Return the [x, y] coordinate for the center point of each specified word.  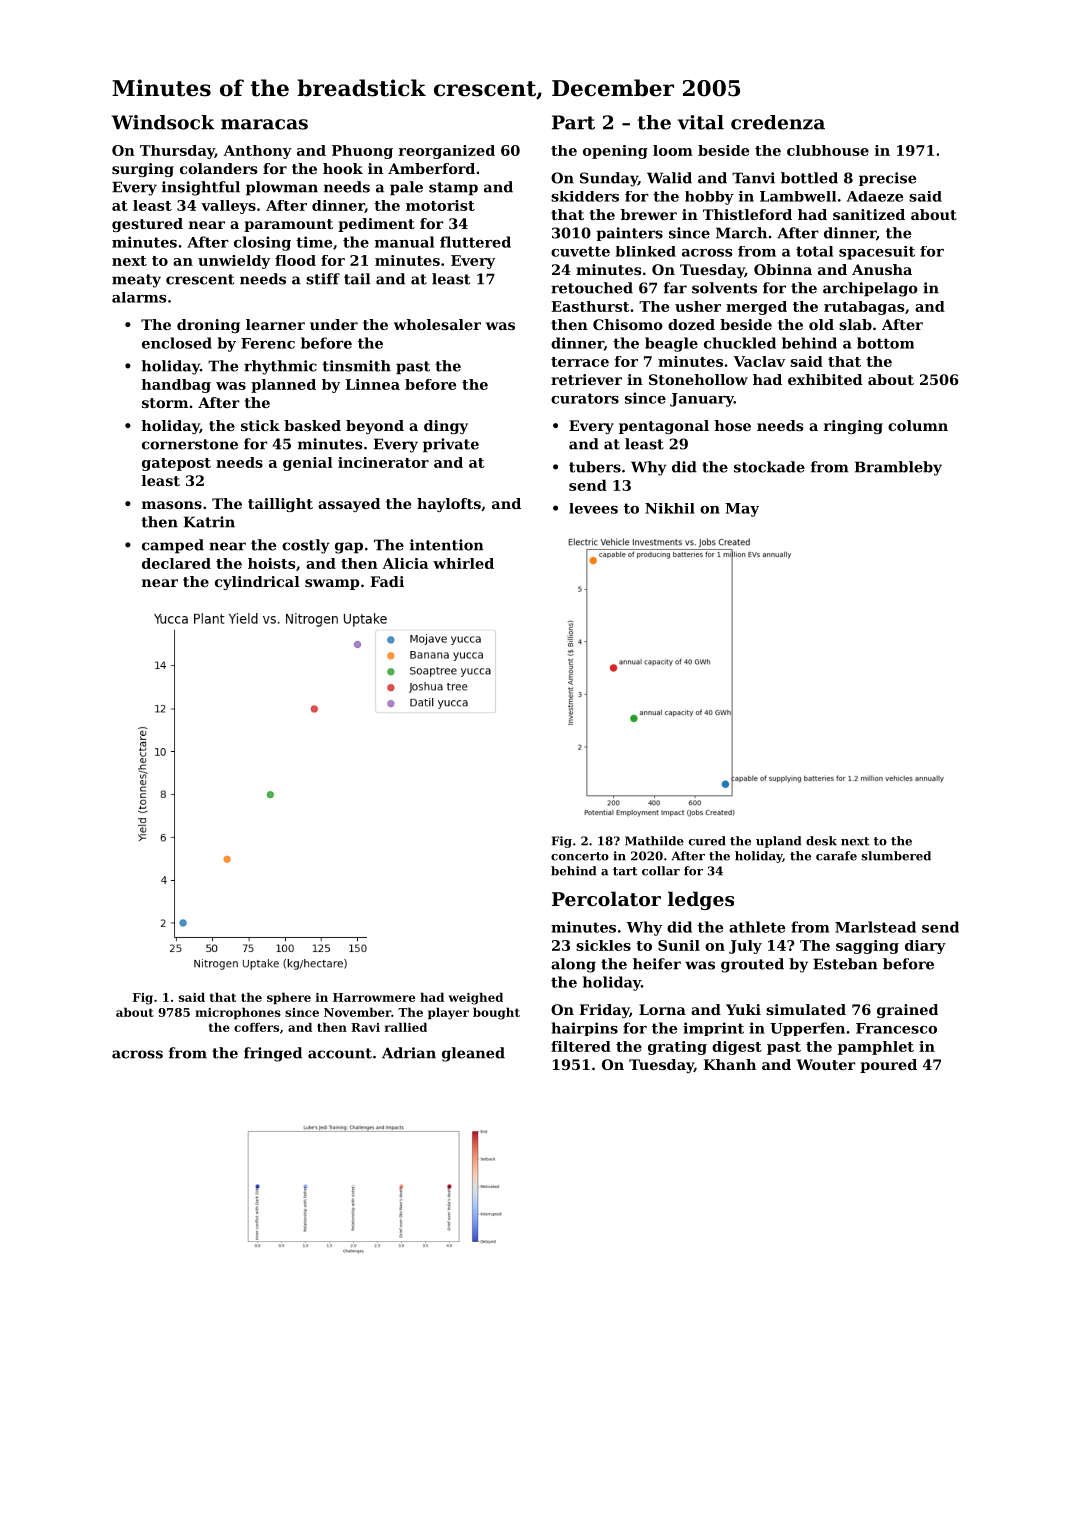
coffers [256, 1027]
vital [701, 122]
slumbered [896, 856]
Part [573, 122]
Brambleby [898, 468]
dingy [446, 427]
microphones [238, 1013]
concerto [580, 856]
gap [349, 548]
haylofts [449, 505]
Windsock [163, 122]
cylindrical [257, 583]
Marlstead [875, 927]
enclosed [177, 343]
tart [625, 871]
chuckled [740, 343]
